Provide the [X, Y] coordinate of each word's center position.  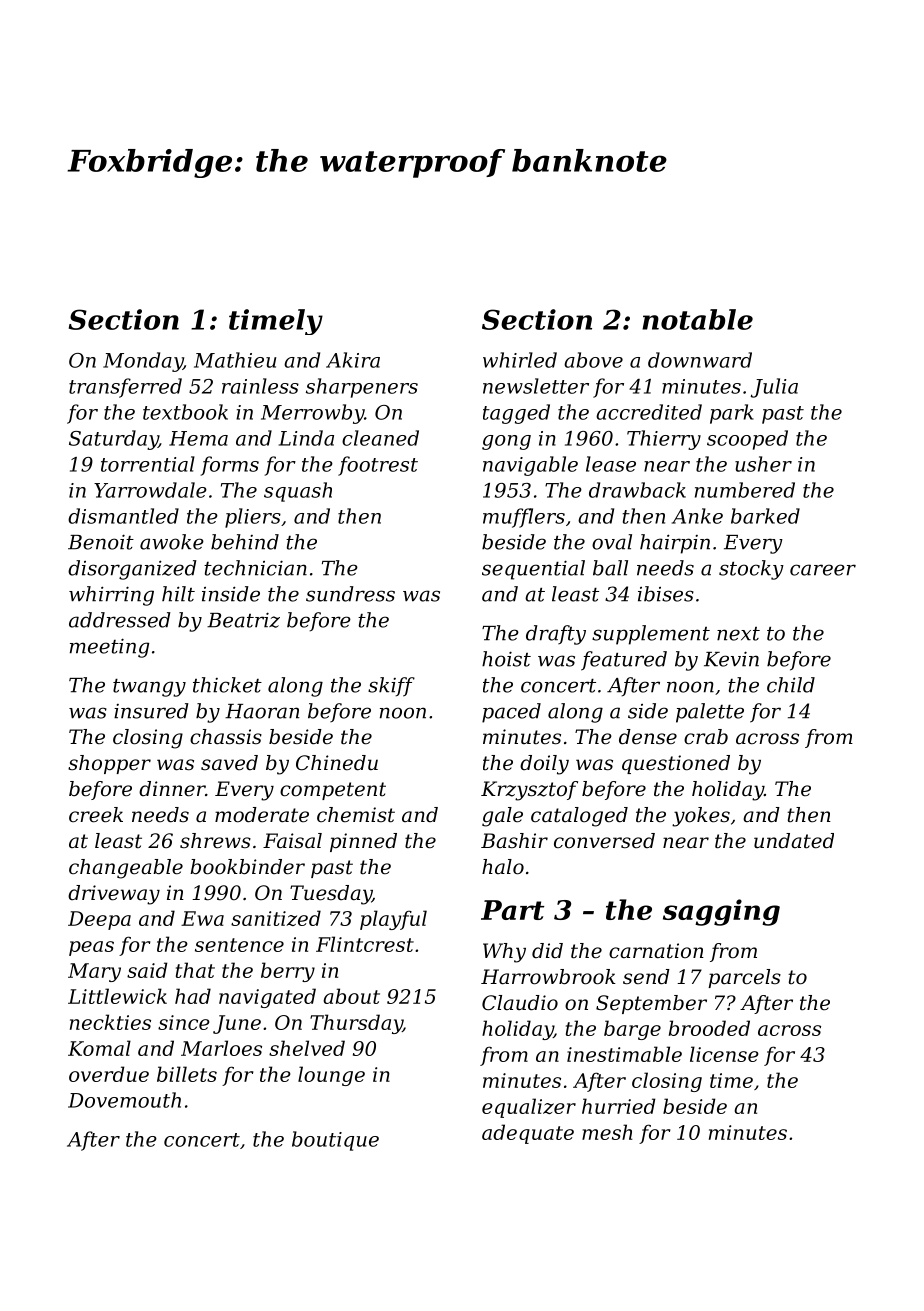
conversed [604, 841]
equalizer [529, 1108]
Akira [353, 360]
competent [333, 791]
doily [544, 765]
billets [187, 1074]
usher [763, 464]
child [791, 685]
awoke [172, 542]
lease [611, 464]
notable [697, 319]
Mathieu [235, 360]
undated [794, 841]
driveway [114, 895]
